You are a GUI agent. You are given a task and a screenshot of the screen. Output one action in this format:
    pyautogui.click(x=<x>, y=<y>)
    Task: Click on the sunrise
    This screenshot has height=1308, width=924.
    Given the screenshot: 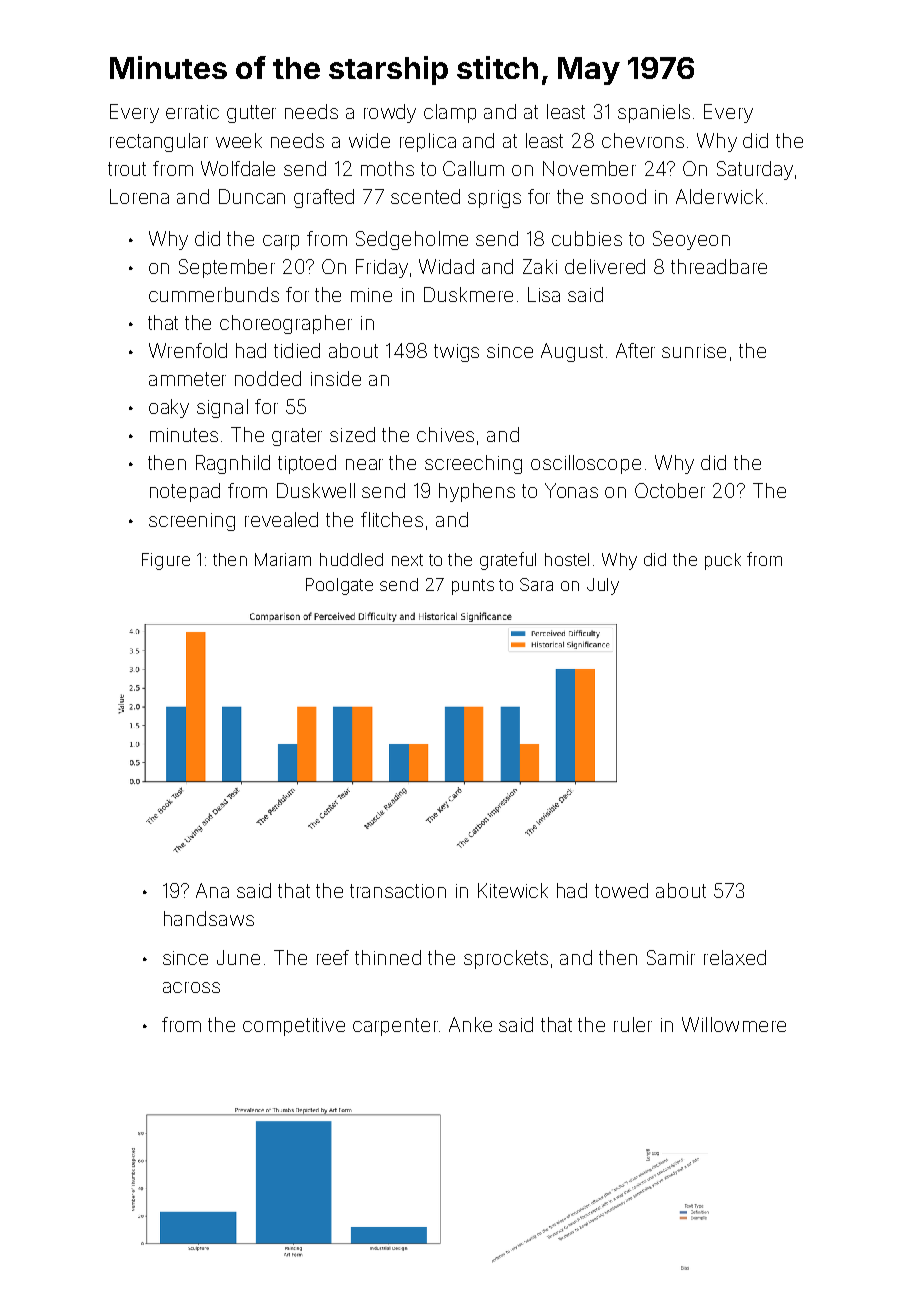 What is the action you would take?
    pyautogui.click(x=694, y=351)
